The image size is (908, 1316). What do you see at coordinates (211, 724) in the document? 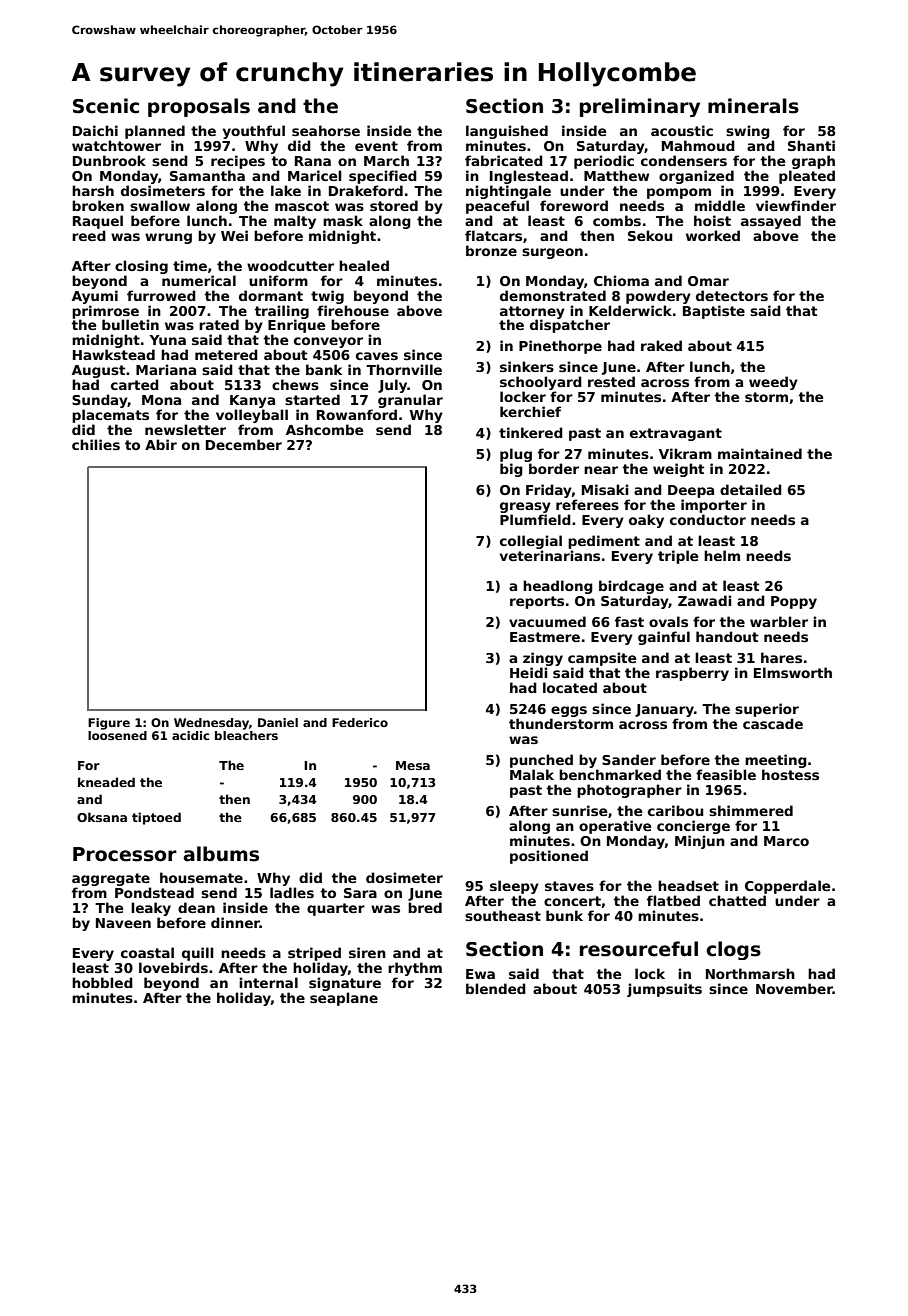
I see `Wednesday` at bounding box center [211, 724].
